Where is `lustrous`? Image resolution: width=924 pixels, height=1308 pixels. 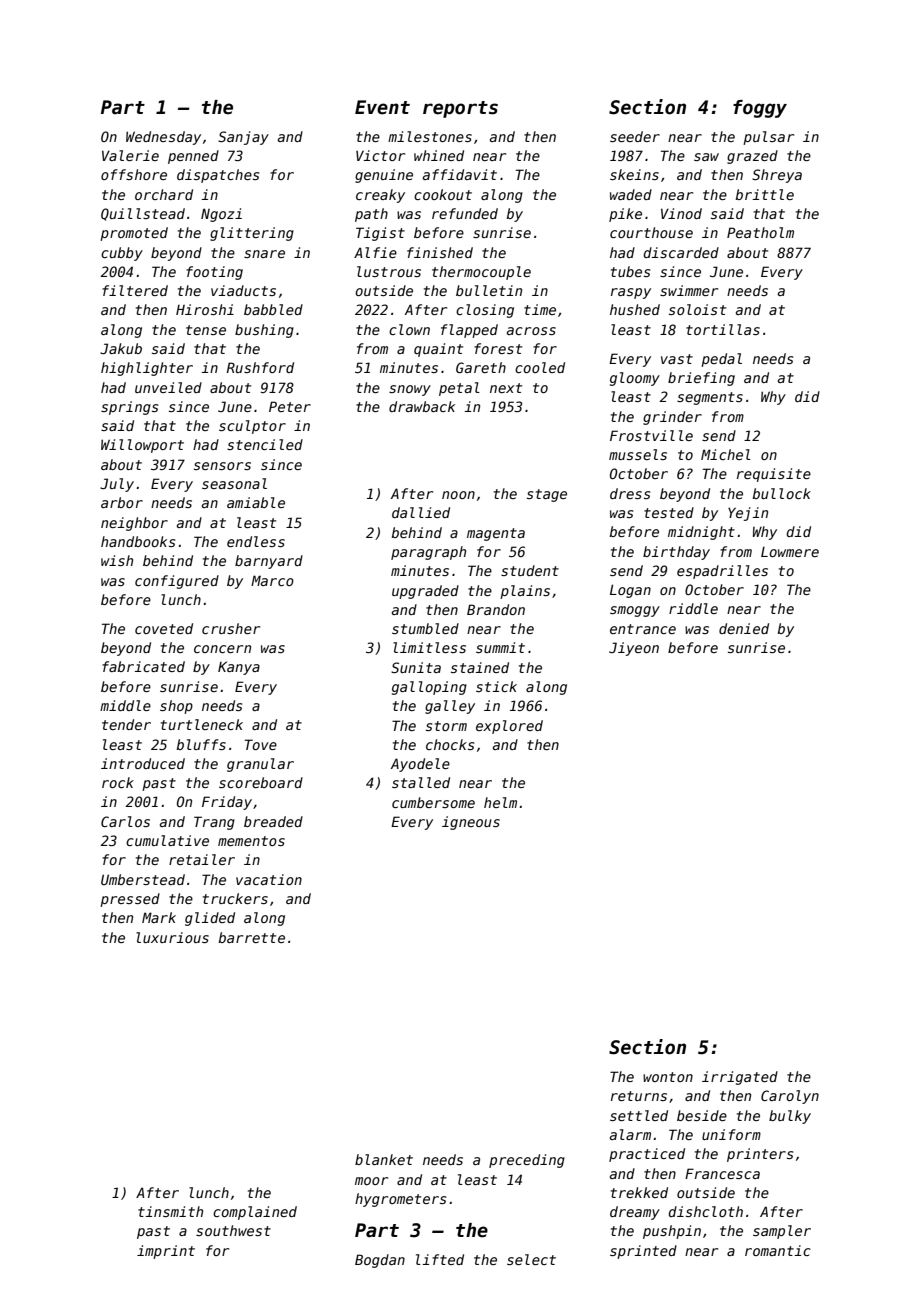
lustrous is located at coordinates (389, 271).
